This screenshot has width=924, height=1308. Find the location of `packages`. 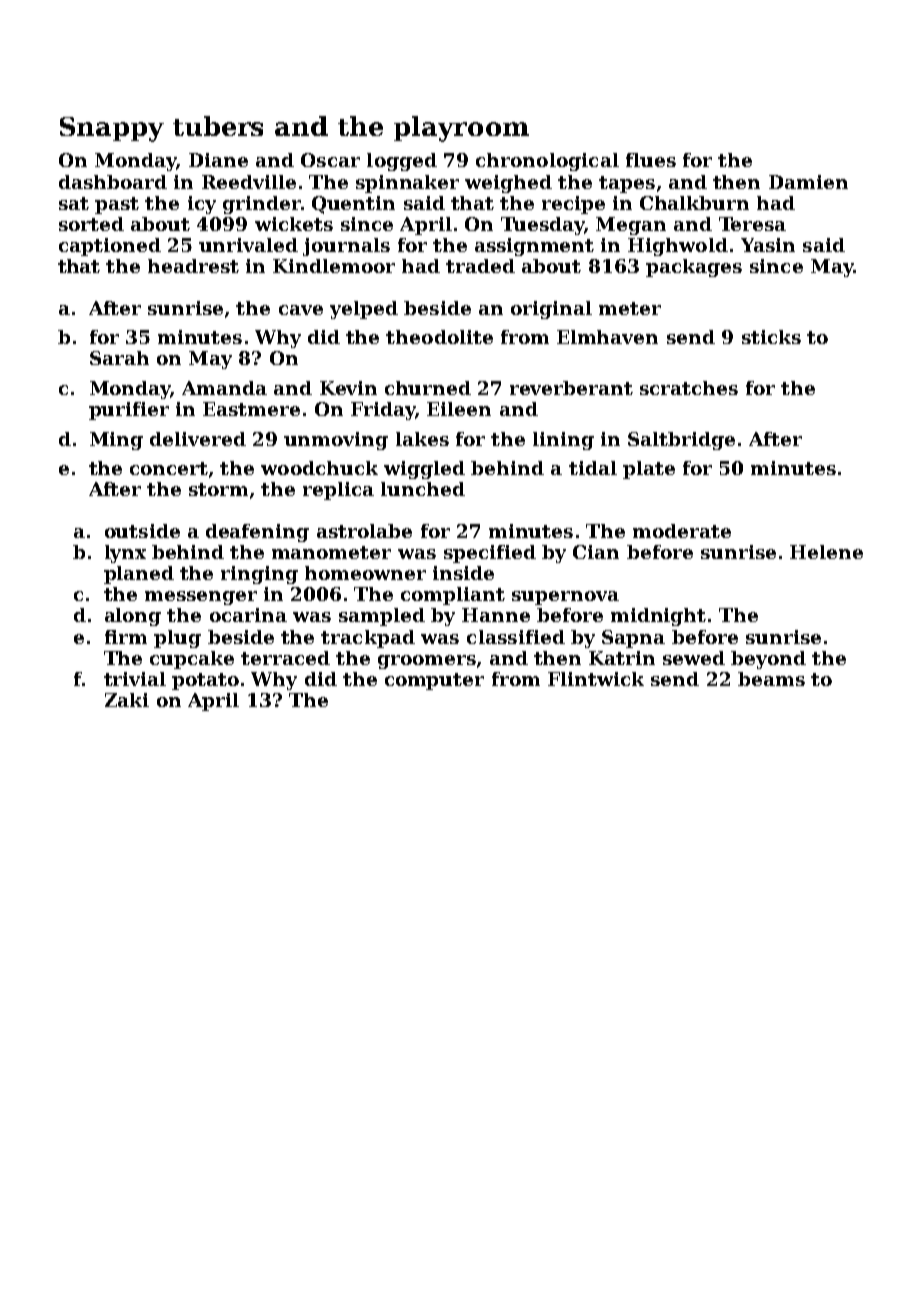

packages is located at coordinates (694, 268).
